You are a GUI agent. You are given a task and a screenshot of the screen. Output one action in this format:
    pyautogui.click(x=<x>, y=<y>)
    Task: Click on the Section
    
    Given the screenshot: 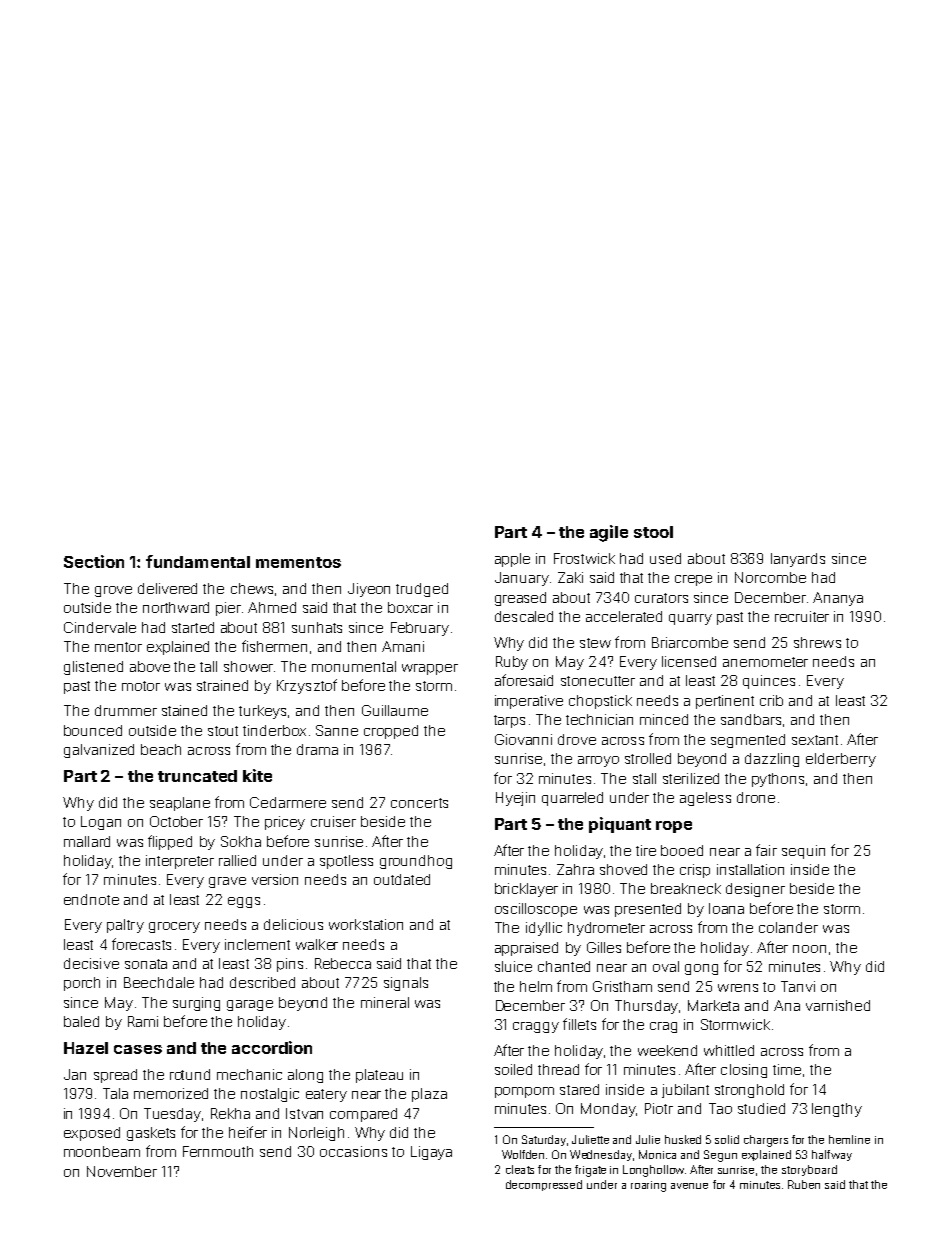 What is the action you would take?
    pyautogui.click(x=94, y=561)
